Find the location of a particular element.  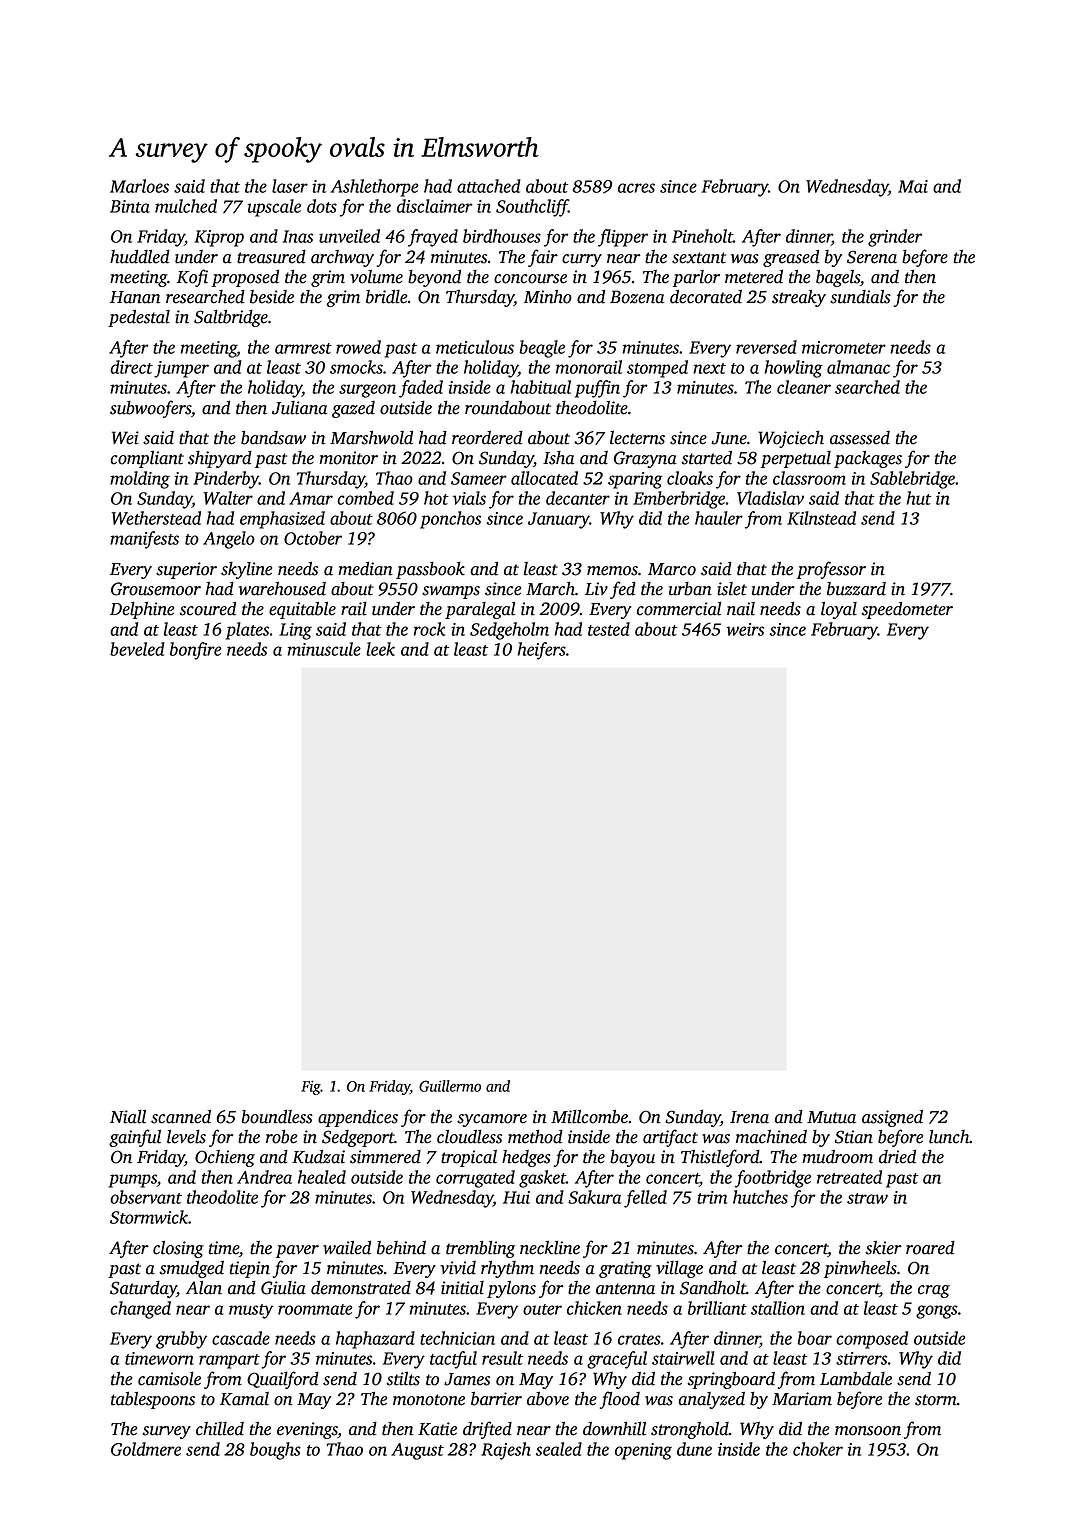

Fig is located at coordinates (311, 1088).
